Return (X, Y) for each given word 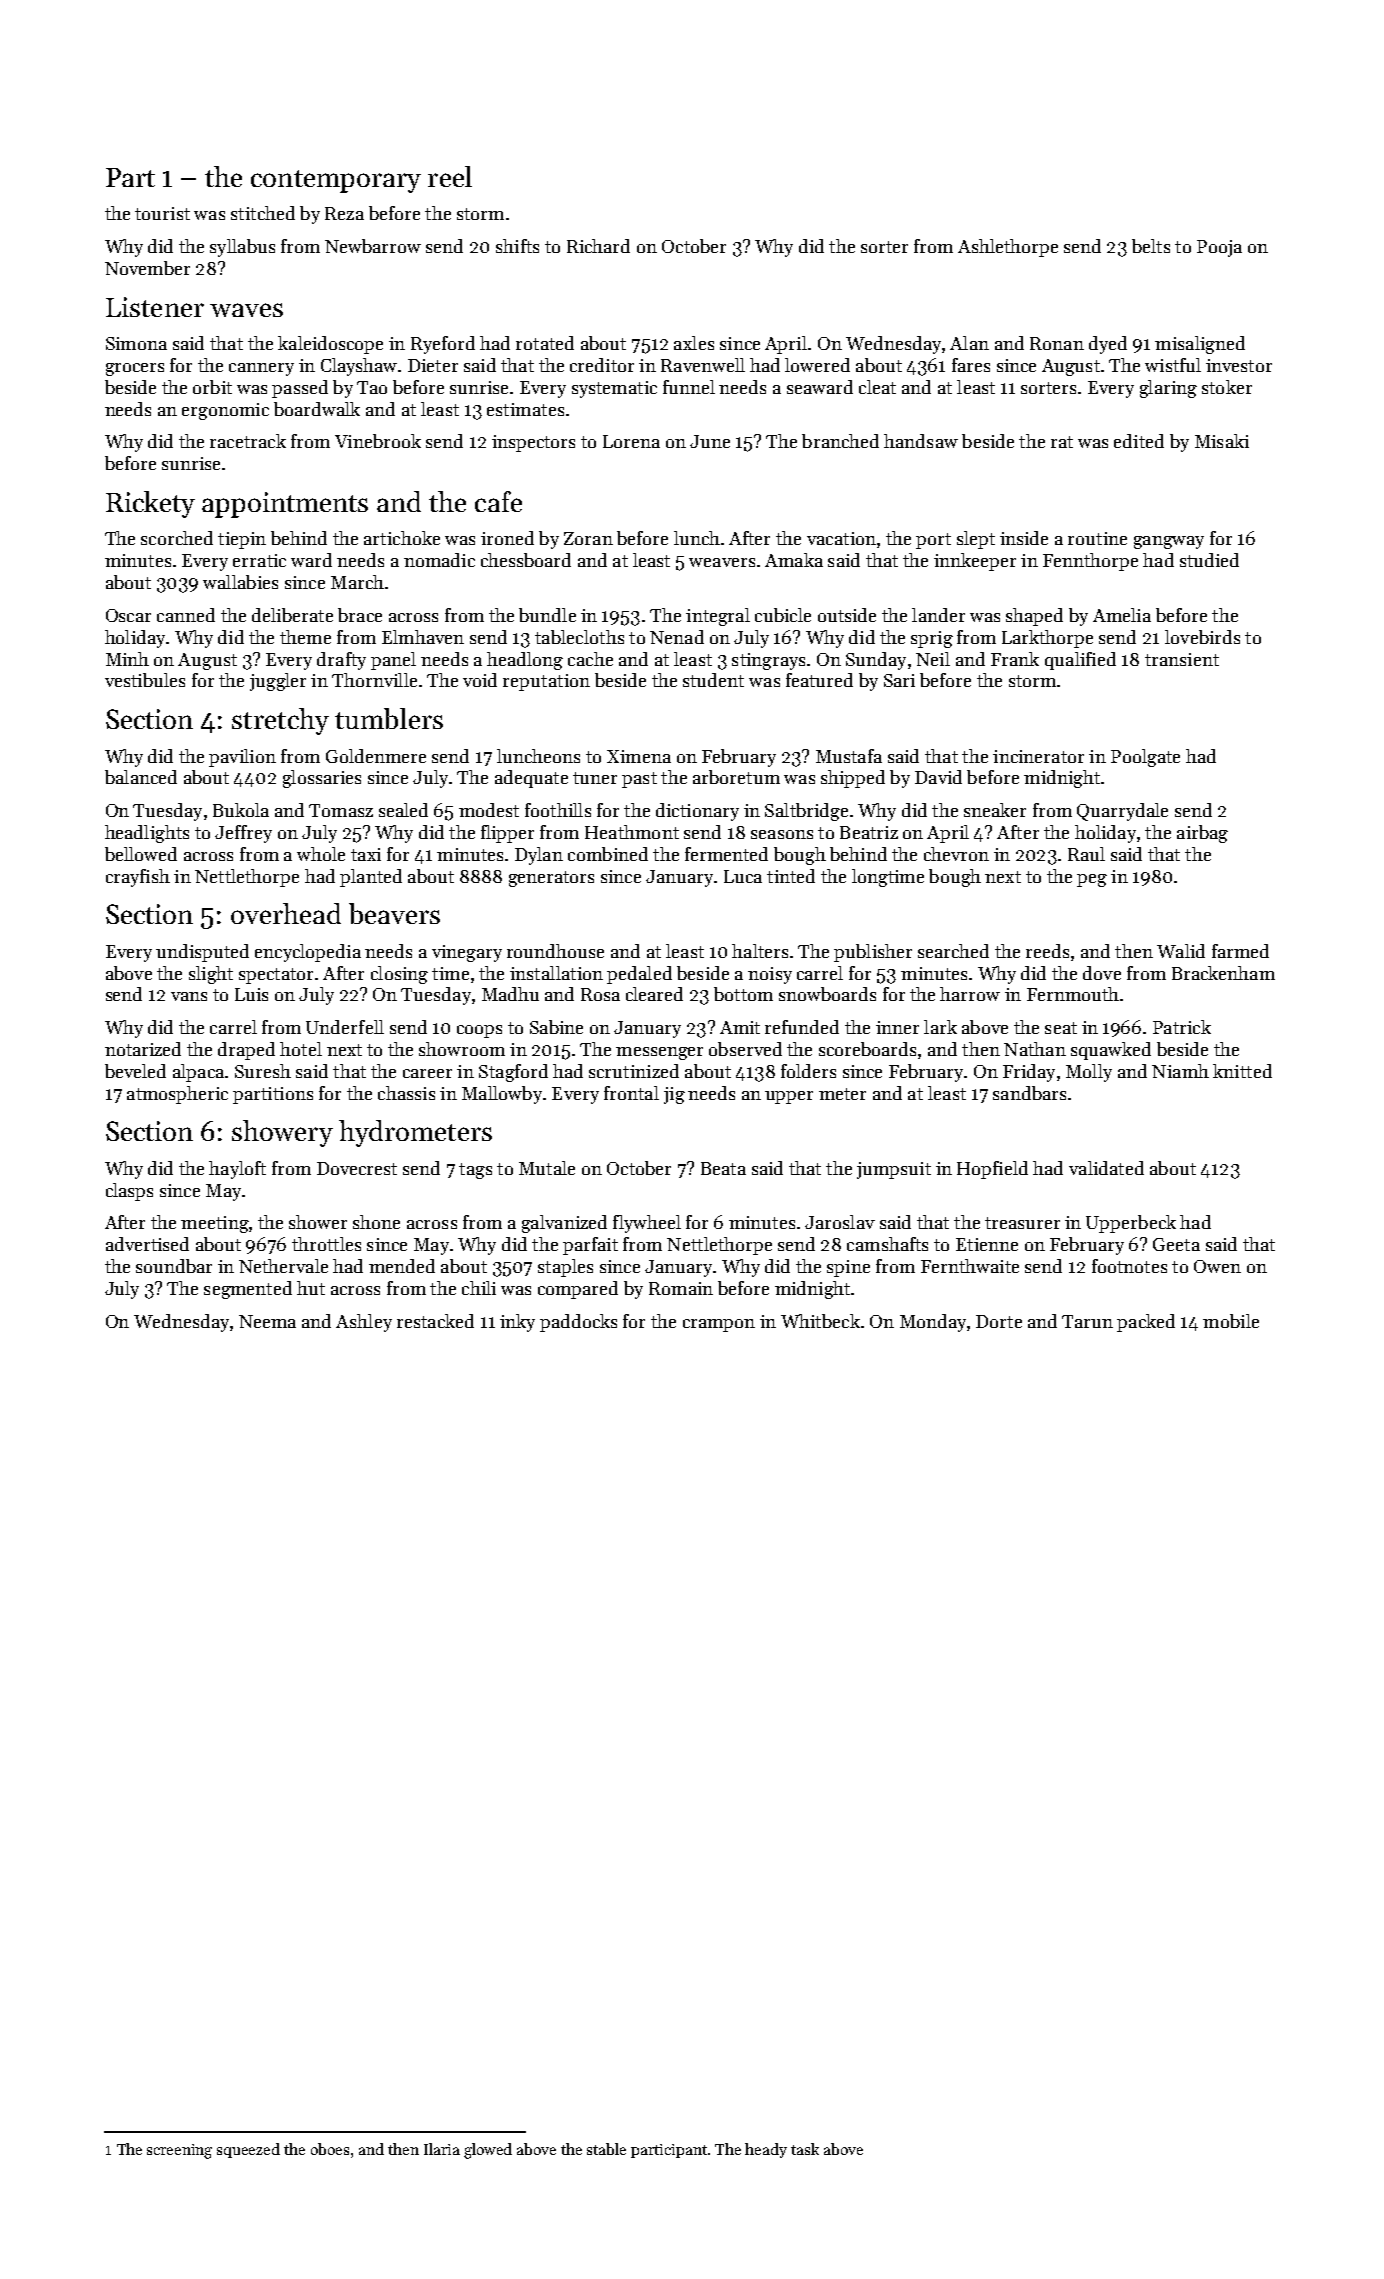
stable (606, 2149)
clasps (129, 1192)
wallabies (240, 582)
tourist (162, 213)
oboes (330, 2149)
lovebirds (1202, 637)
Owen (1217, 1266)
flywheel (647, 1224)
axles (694, 343)
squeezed (248, 2150)
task (805, 2149)
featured (819, 680)
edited (1139, 441)
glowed (488, 2151)
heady (766, 2150)
